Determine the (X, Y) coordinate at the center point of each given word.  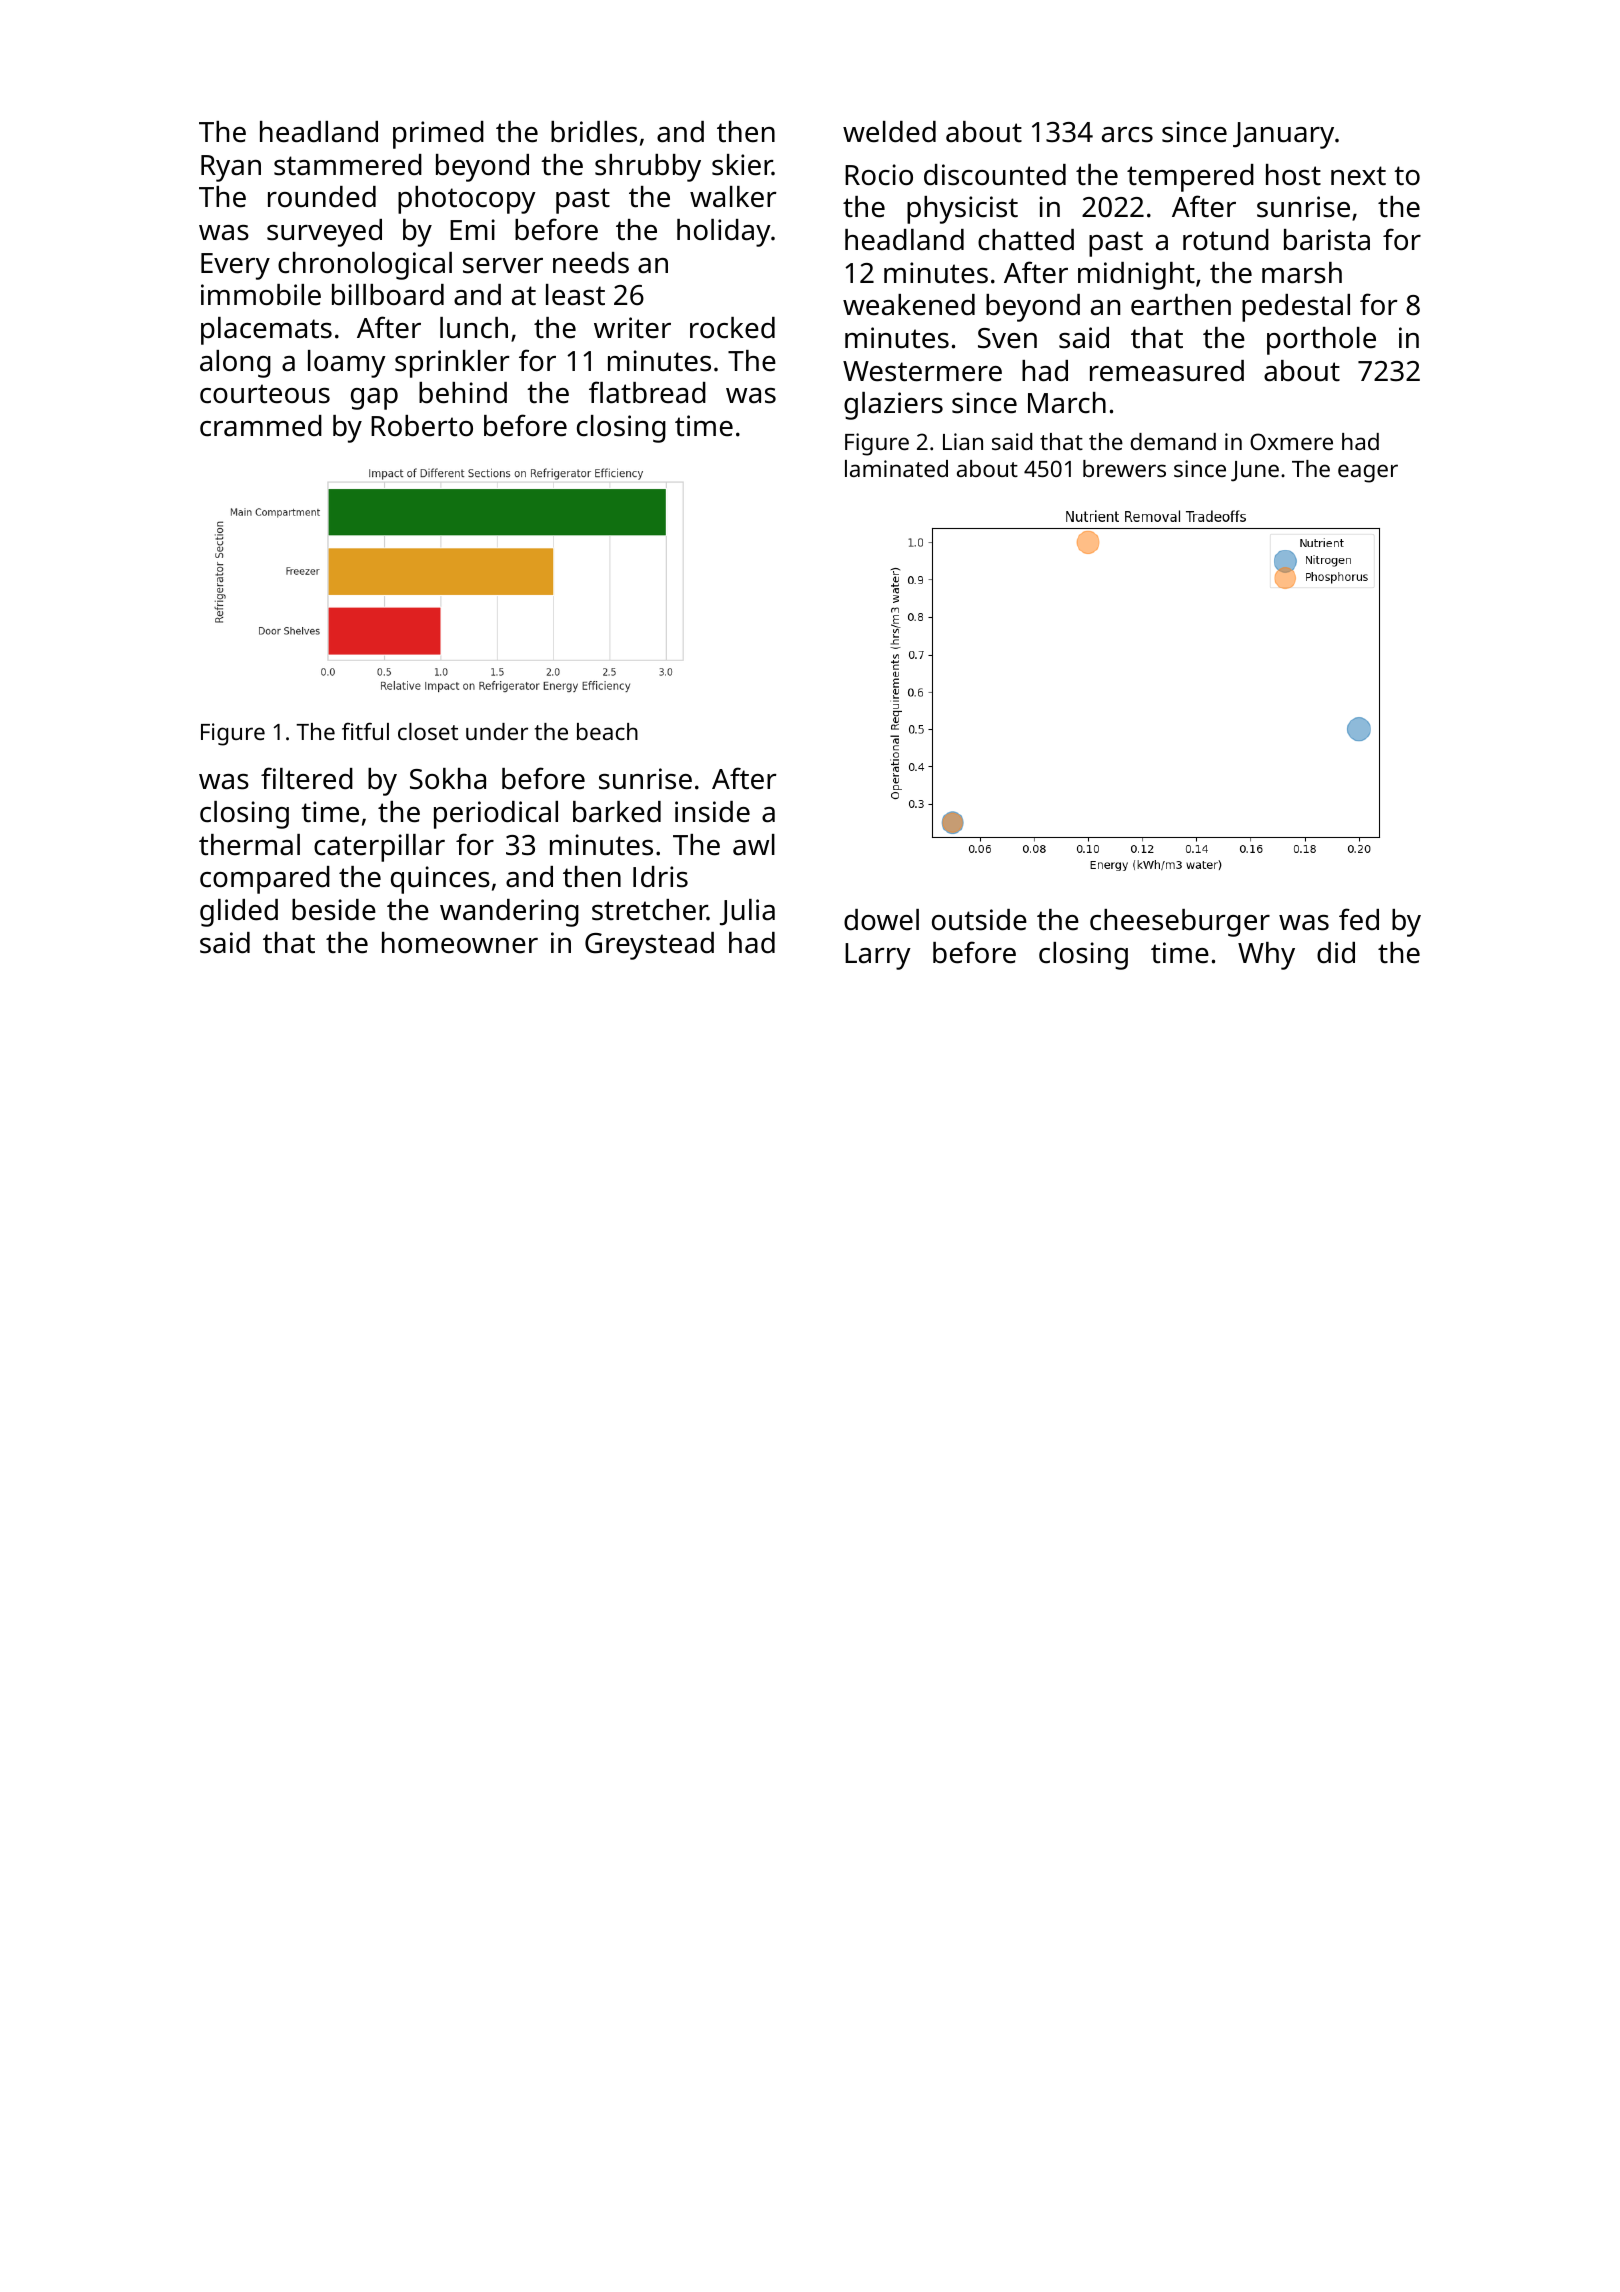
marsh (1302, 273)
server (503, 266)
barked (617, 812)
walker (733, 197)
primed (438, 135)
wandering (509, 913)
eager (1368, 473)
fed (1359, 919)
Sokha (448, 779)
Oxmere (1291, 441)
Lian (963, 441)
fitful (365, 731)
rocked (732, 328)
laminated (896, 468)
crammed (261, 426)
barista (1327, 240)
